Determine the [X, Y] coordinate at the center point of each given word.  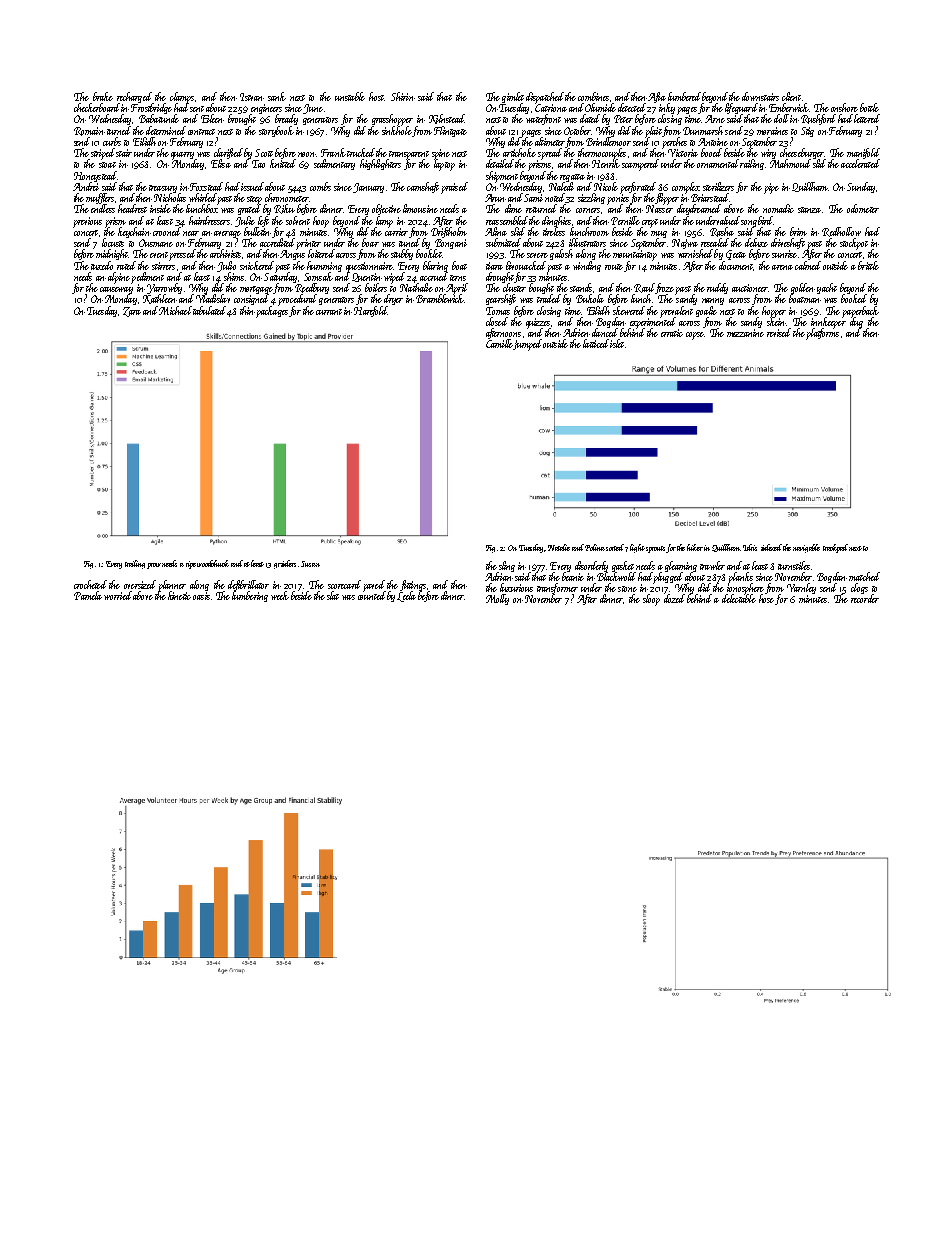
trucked [361, 152]
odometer [863, 208]
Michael [175, 310]
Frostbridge [151, 109]
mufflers [100, 198]
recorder [865, 598]
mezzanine [745, 333]
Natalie [559, 547]
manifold [863, 154]
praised [454, 188]
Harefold [370, 311]
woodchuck [213, 563]
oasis [201, 596]
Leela [406, 596]
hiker [695, 547]
